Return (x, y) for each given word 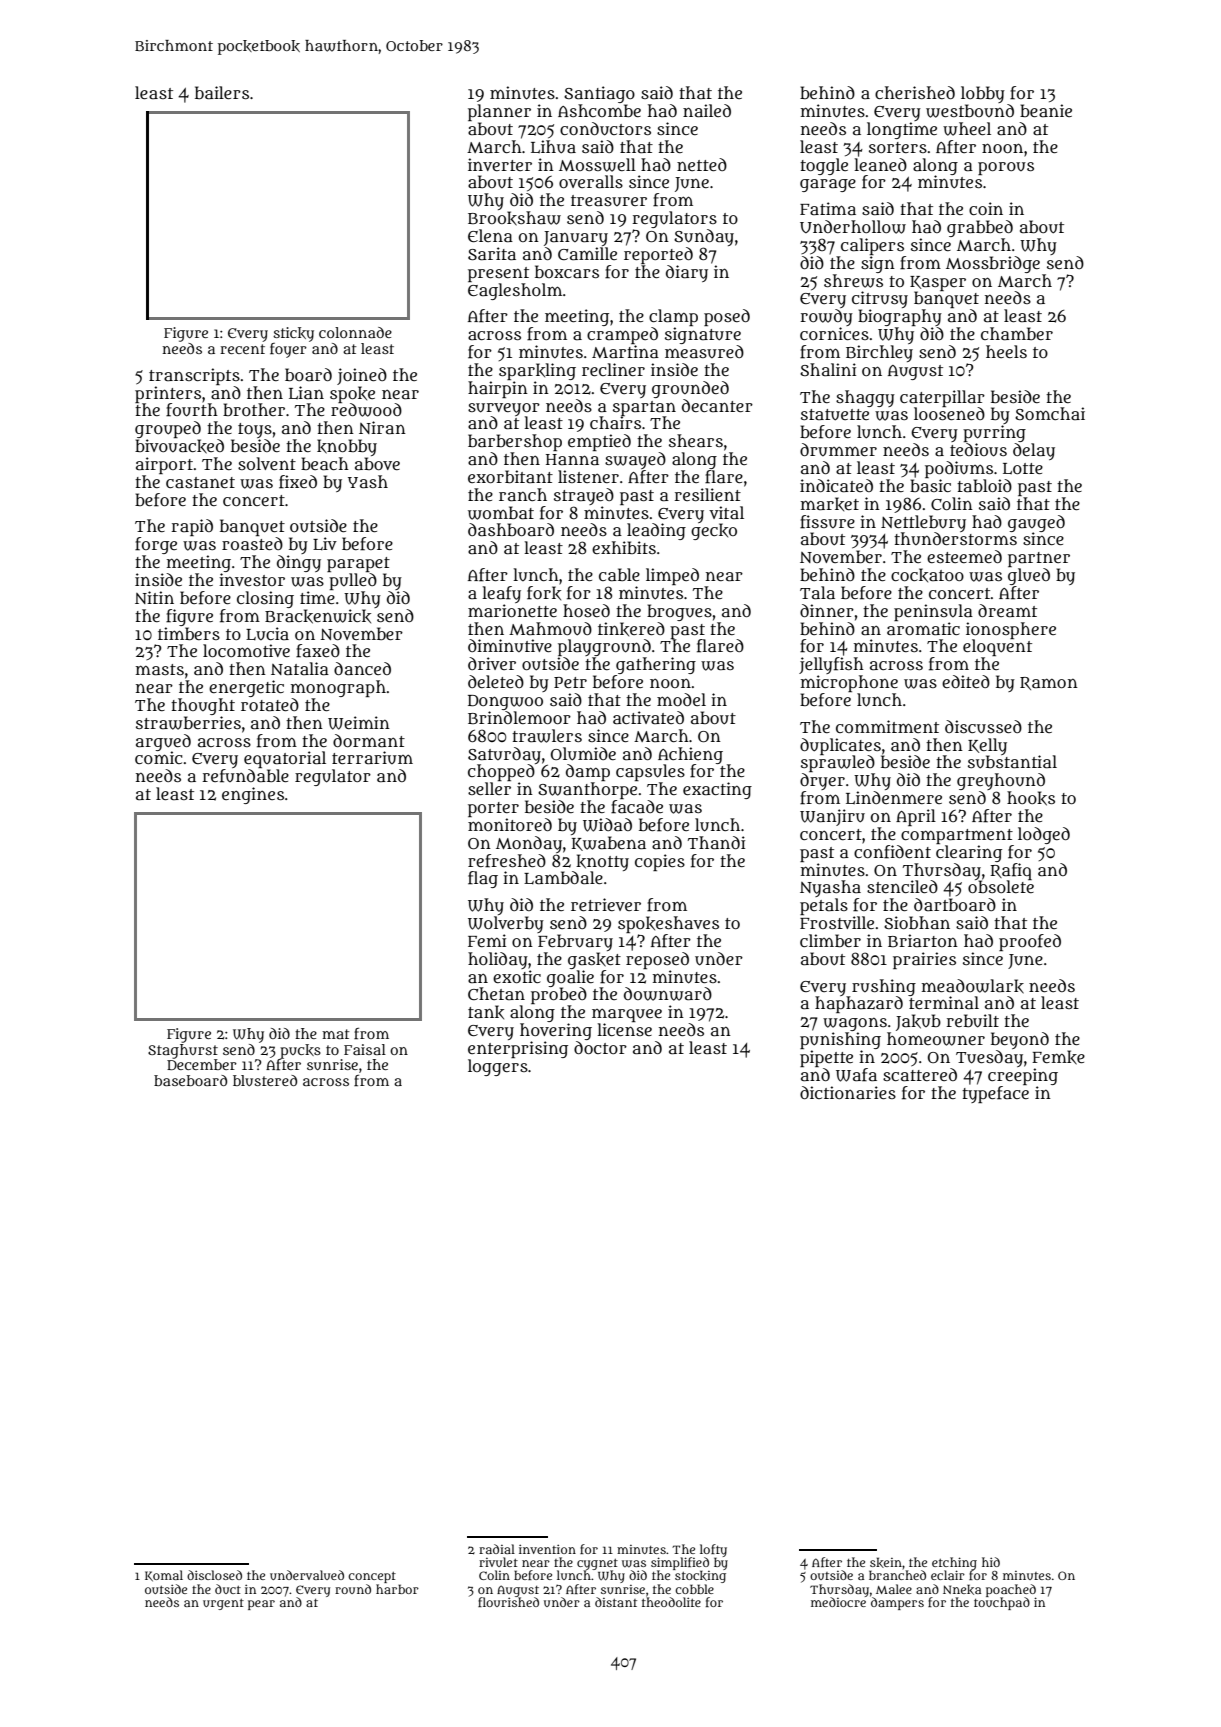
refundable (245, 776)
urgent (223, 1604)
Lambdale (563, 878)
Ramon (1049, 683)
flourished (508, 1602)
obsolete (1001, 886)
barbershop (515, 442)
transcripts (194, 376)
